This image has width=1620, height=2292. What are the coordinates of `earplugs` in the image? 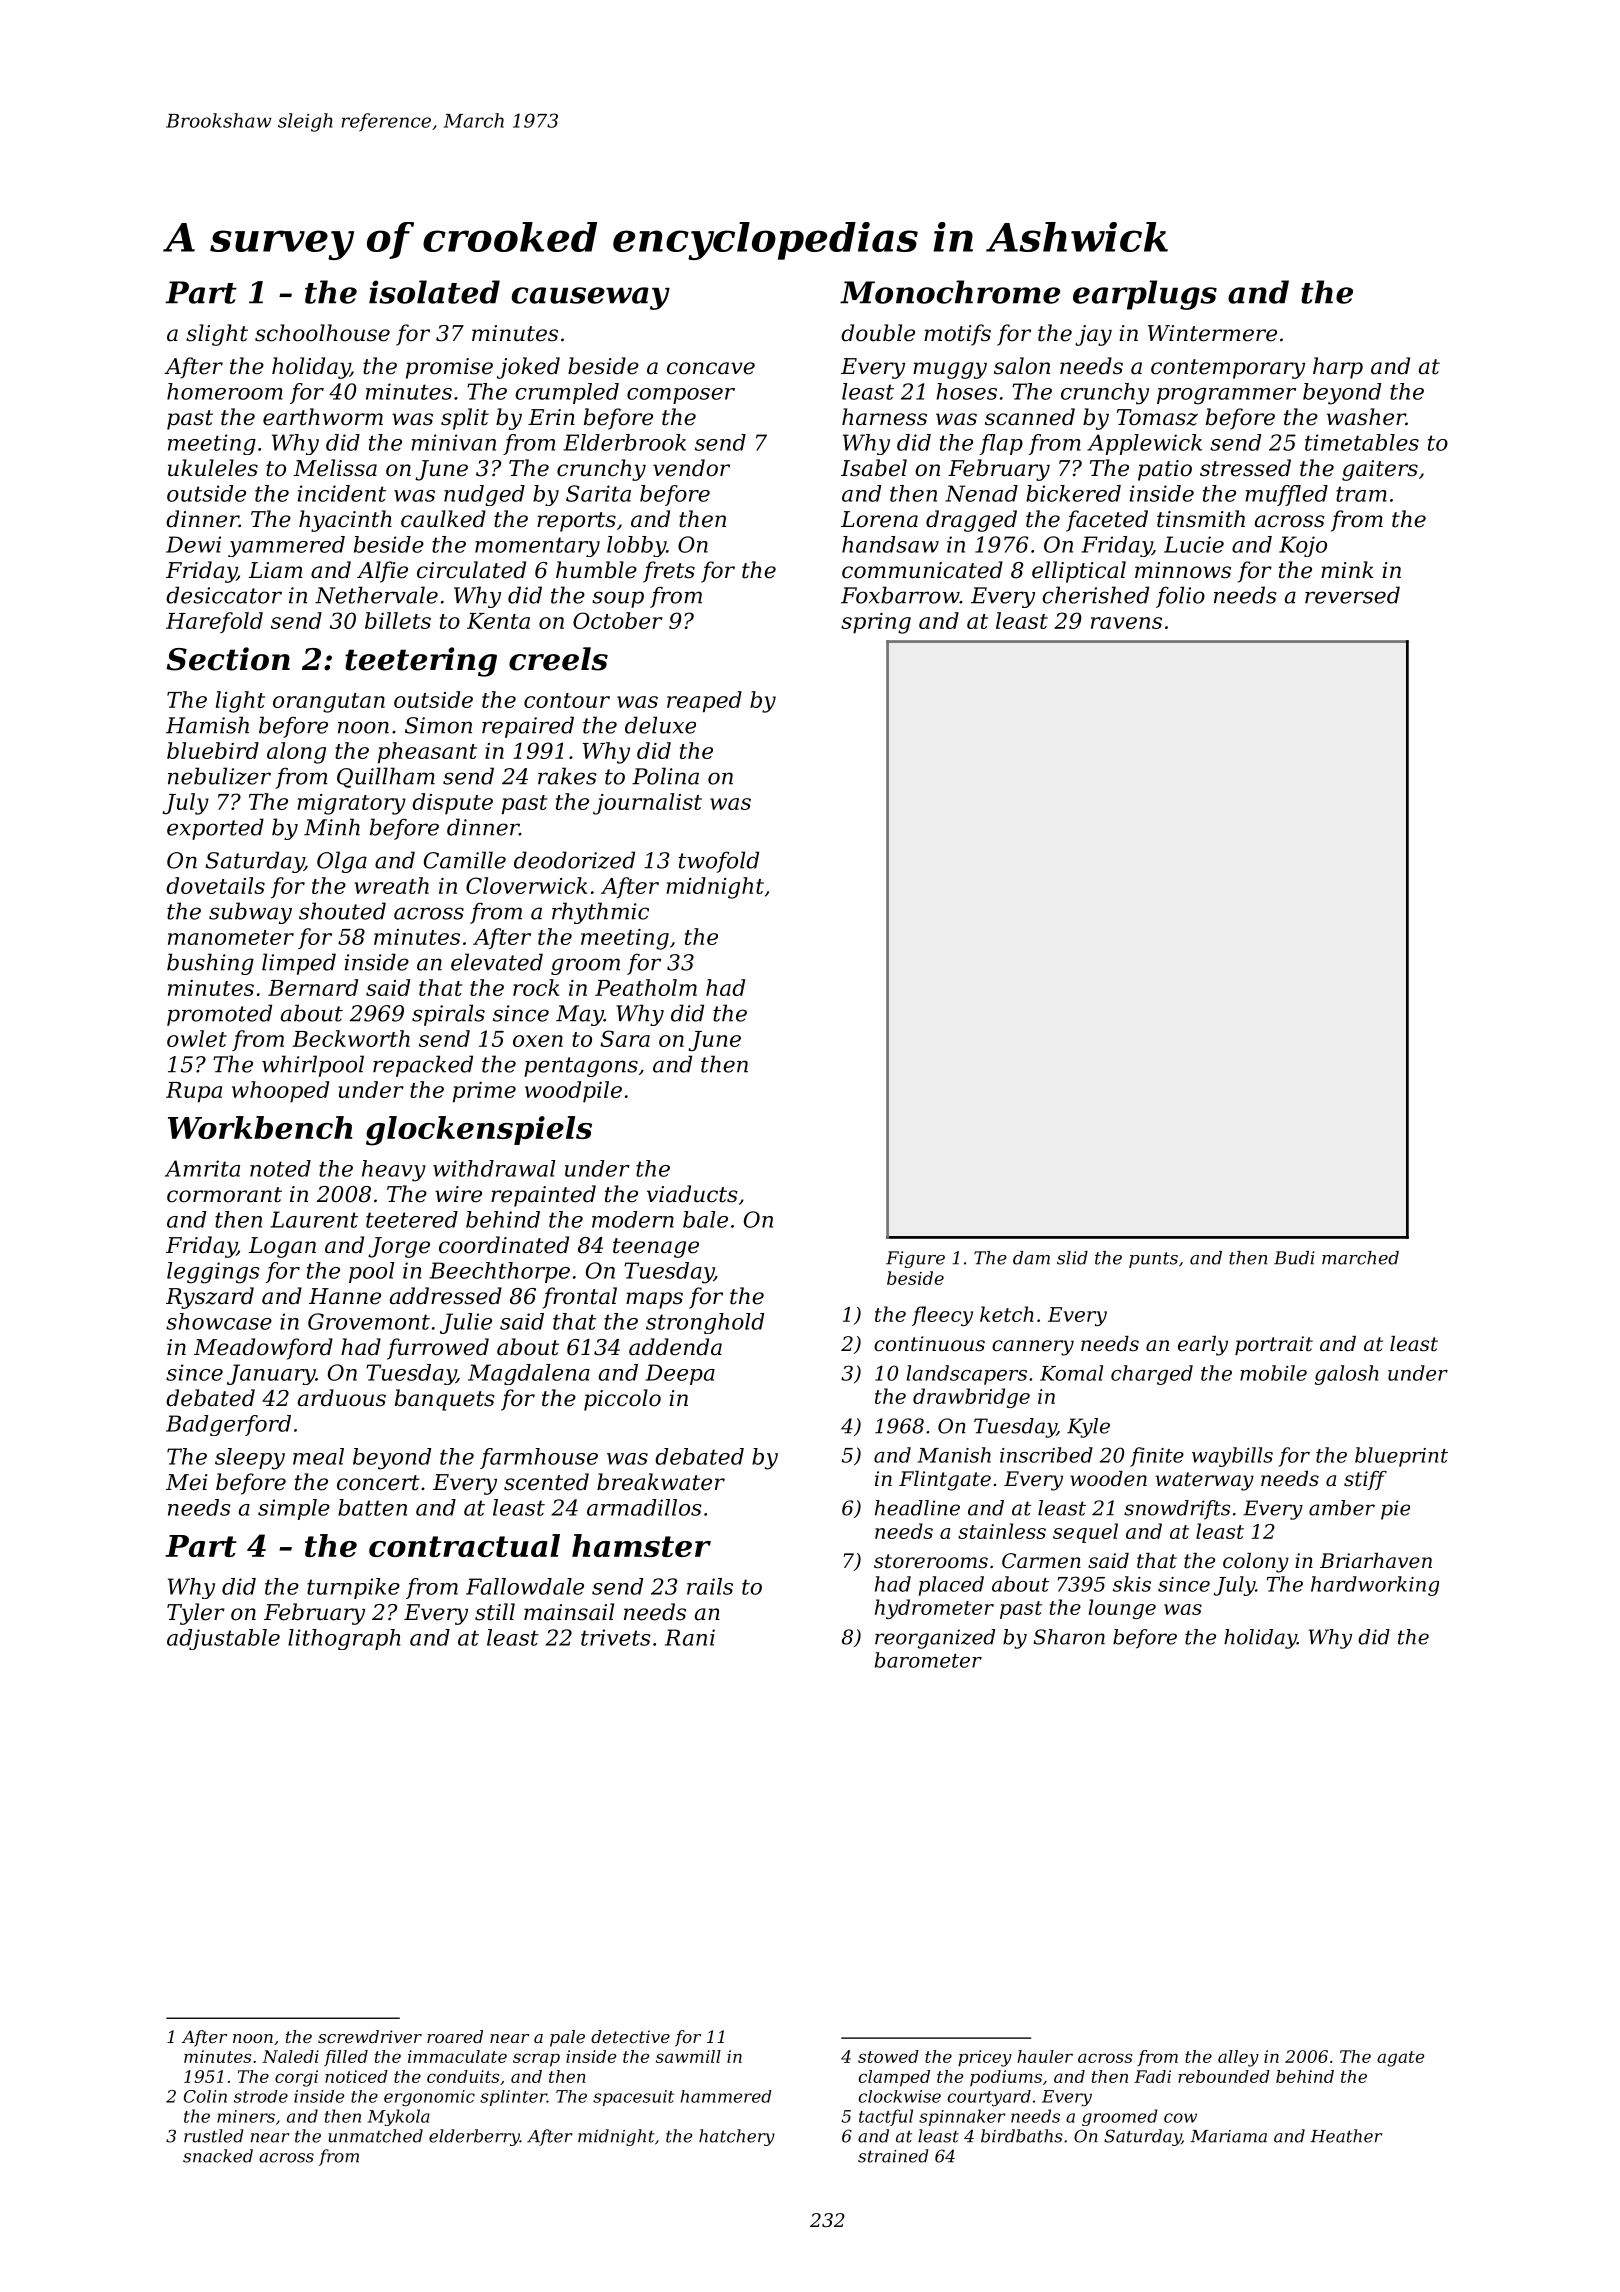 It's located at (1145, 295).
